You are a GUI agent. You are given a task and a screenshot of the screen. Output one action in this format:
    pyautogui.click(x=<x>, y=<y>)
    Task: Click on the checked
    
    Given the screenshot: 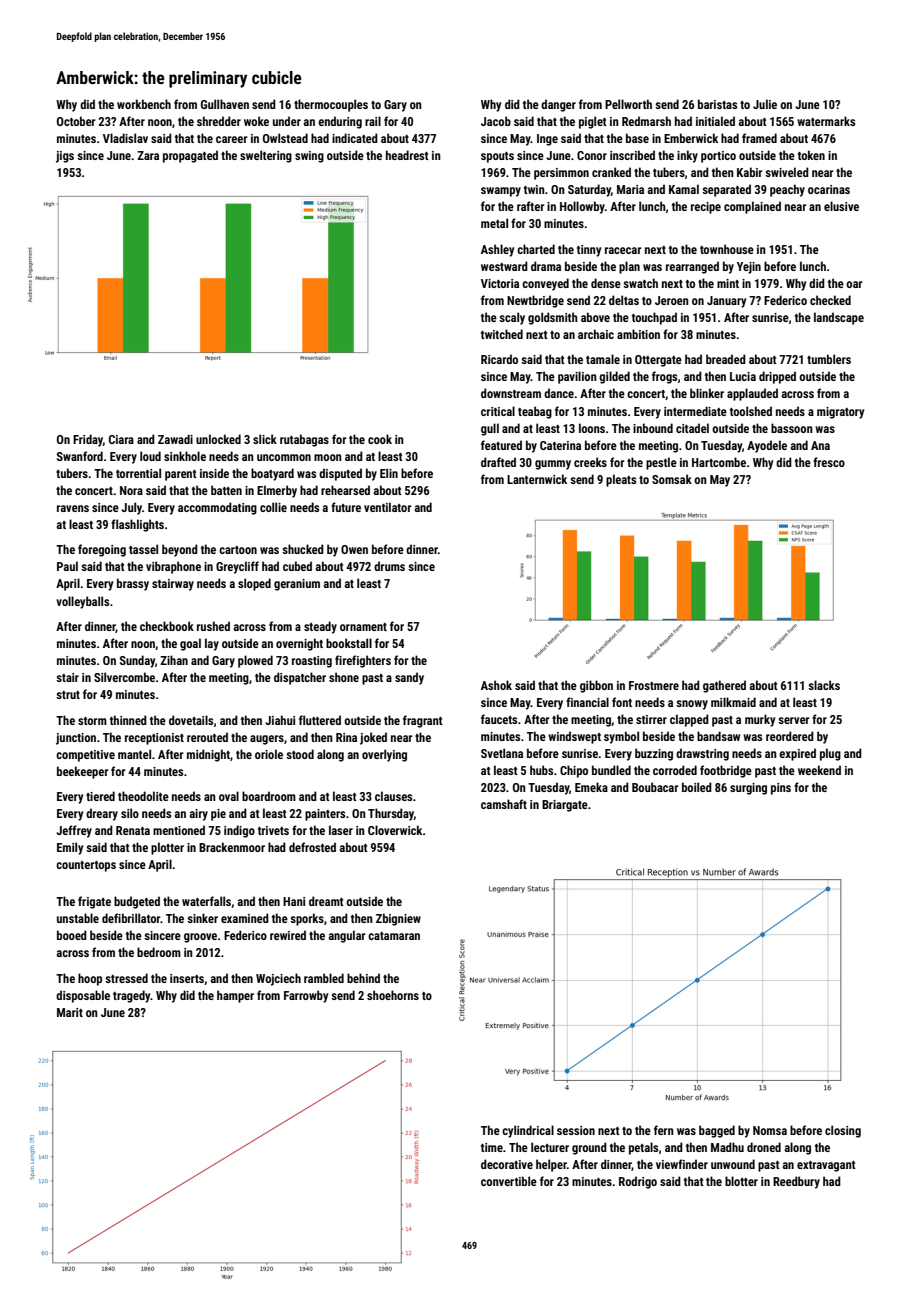 What is the action you would take?
    pyautogui.click(x=830, y=300)
